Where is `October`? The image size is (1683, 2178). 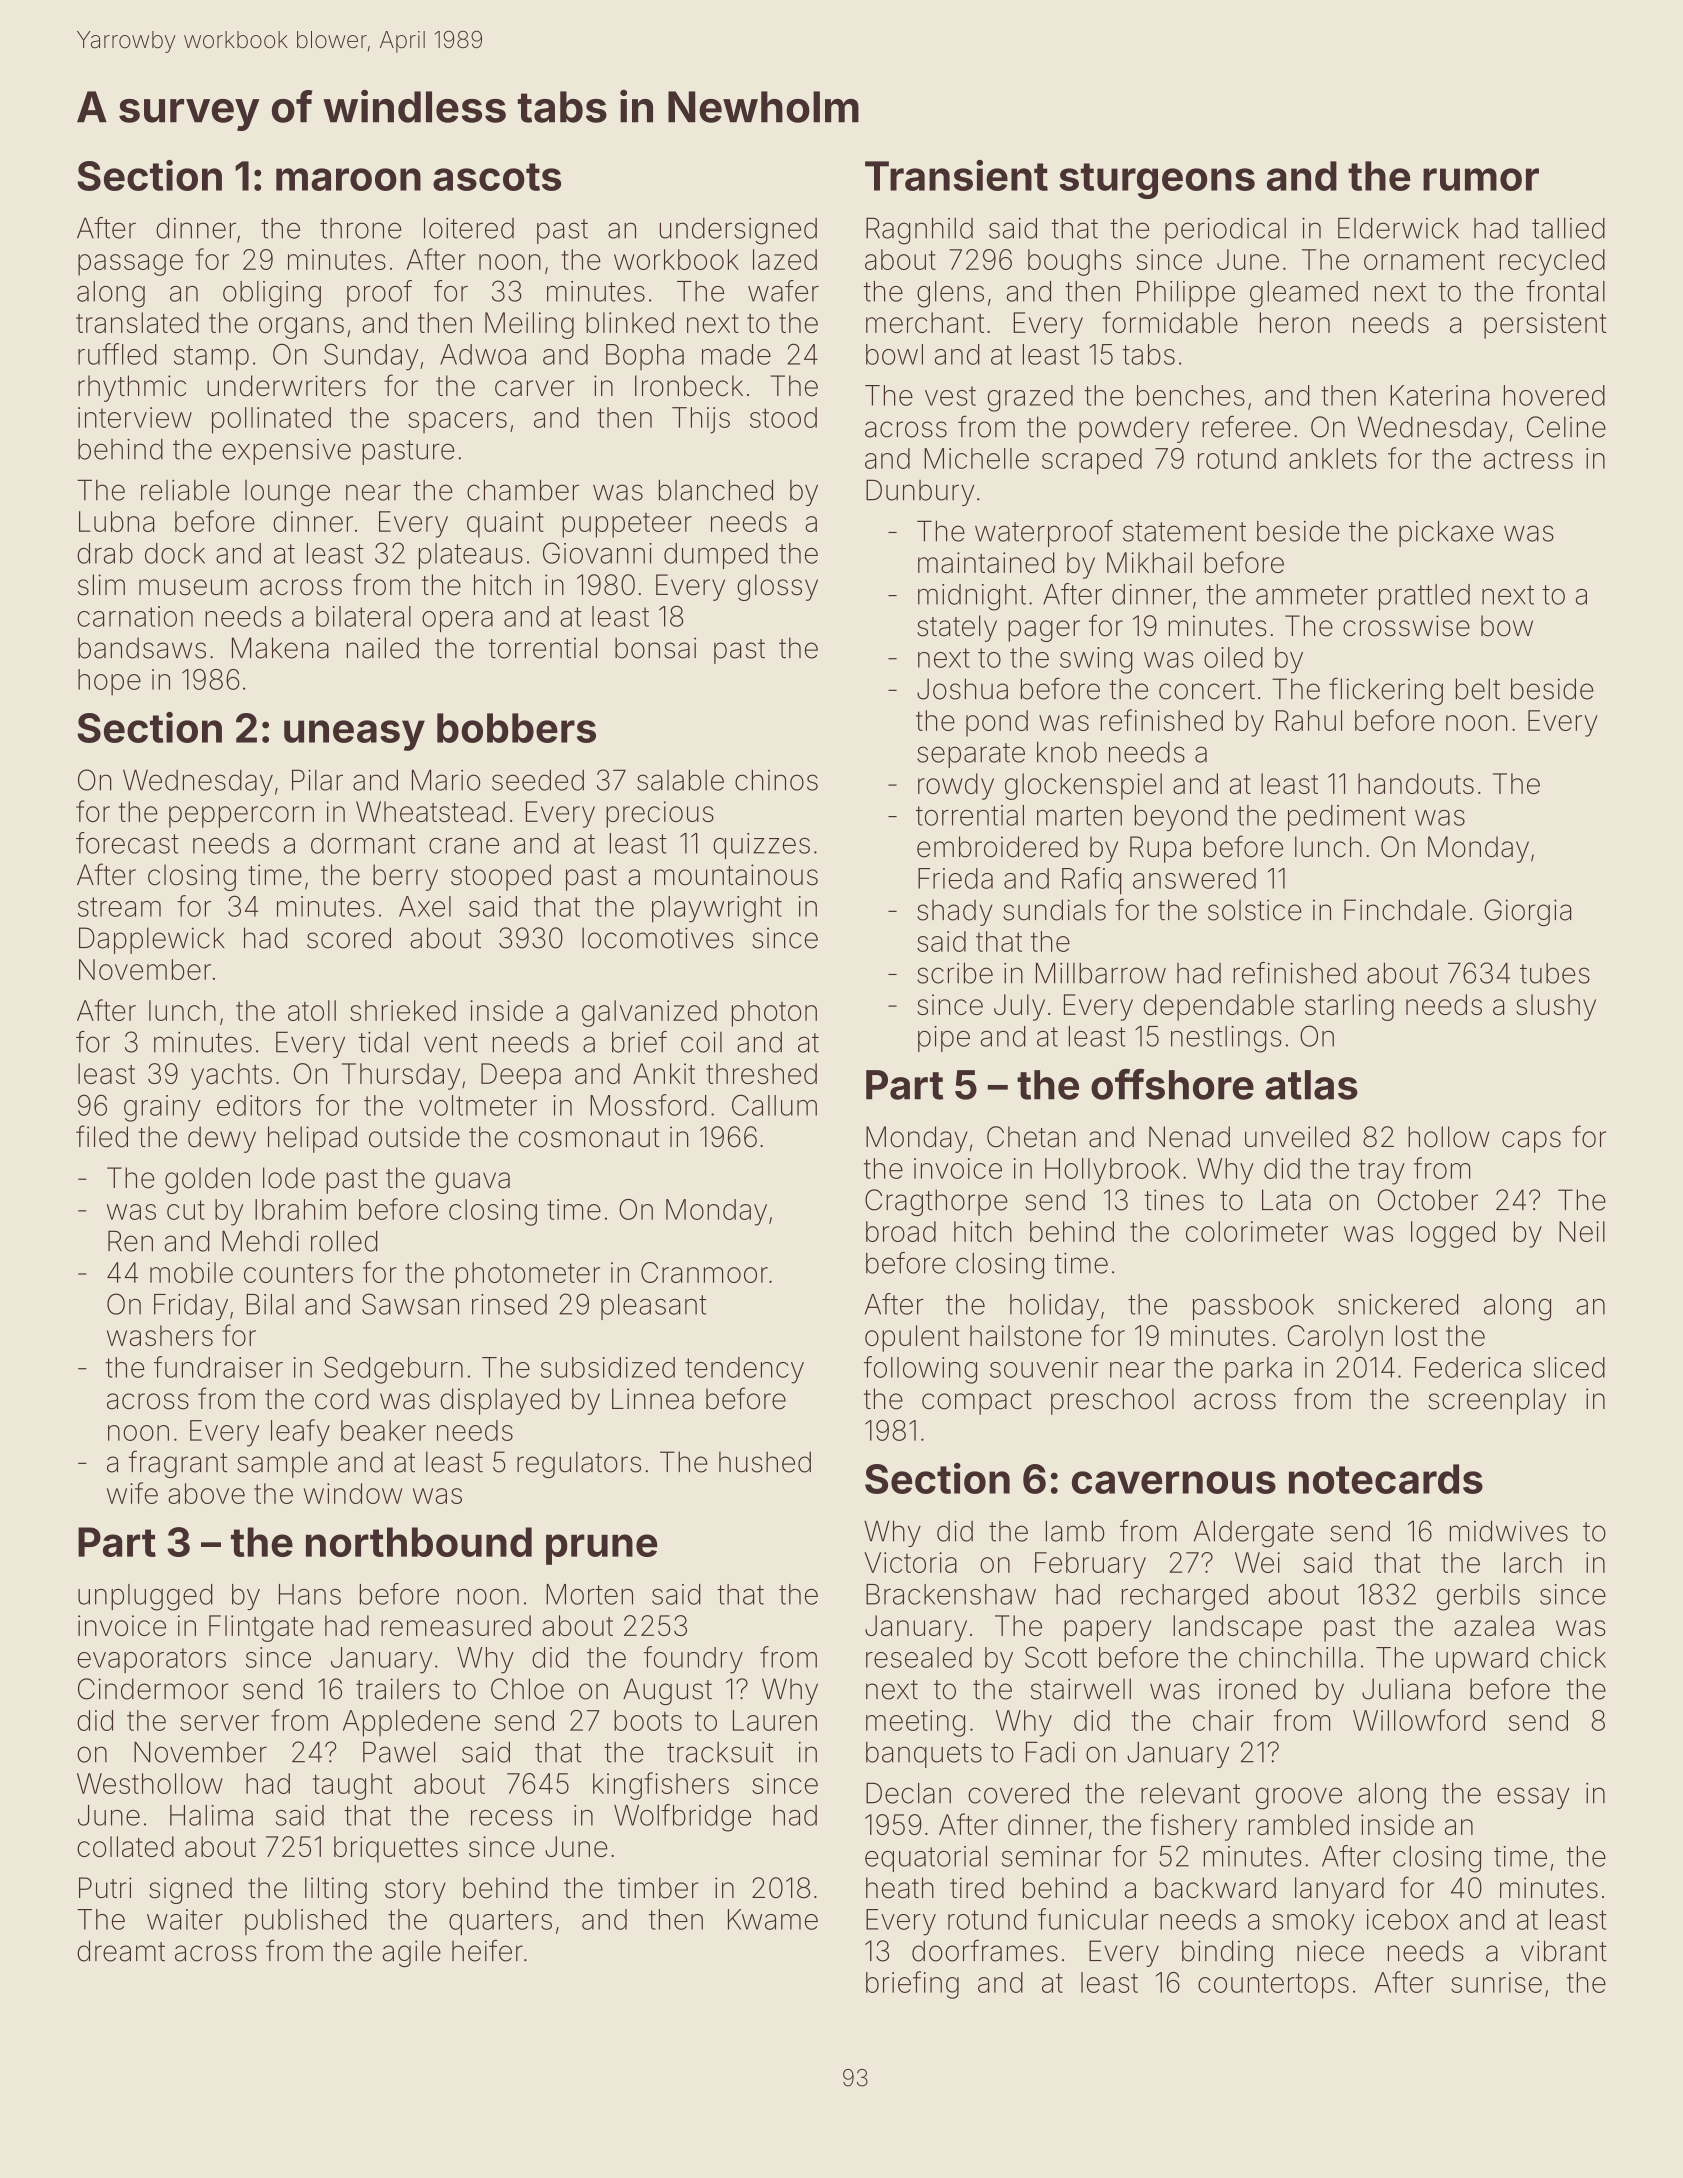
October is located at coordinates (1428, 1200).
